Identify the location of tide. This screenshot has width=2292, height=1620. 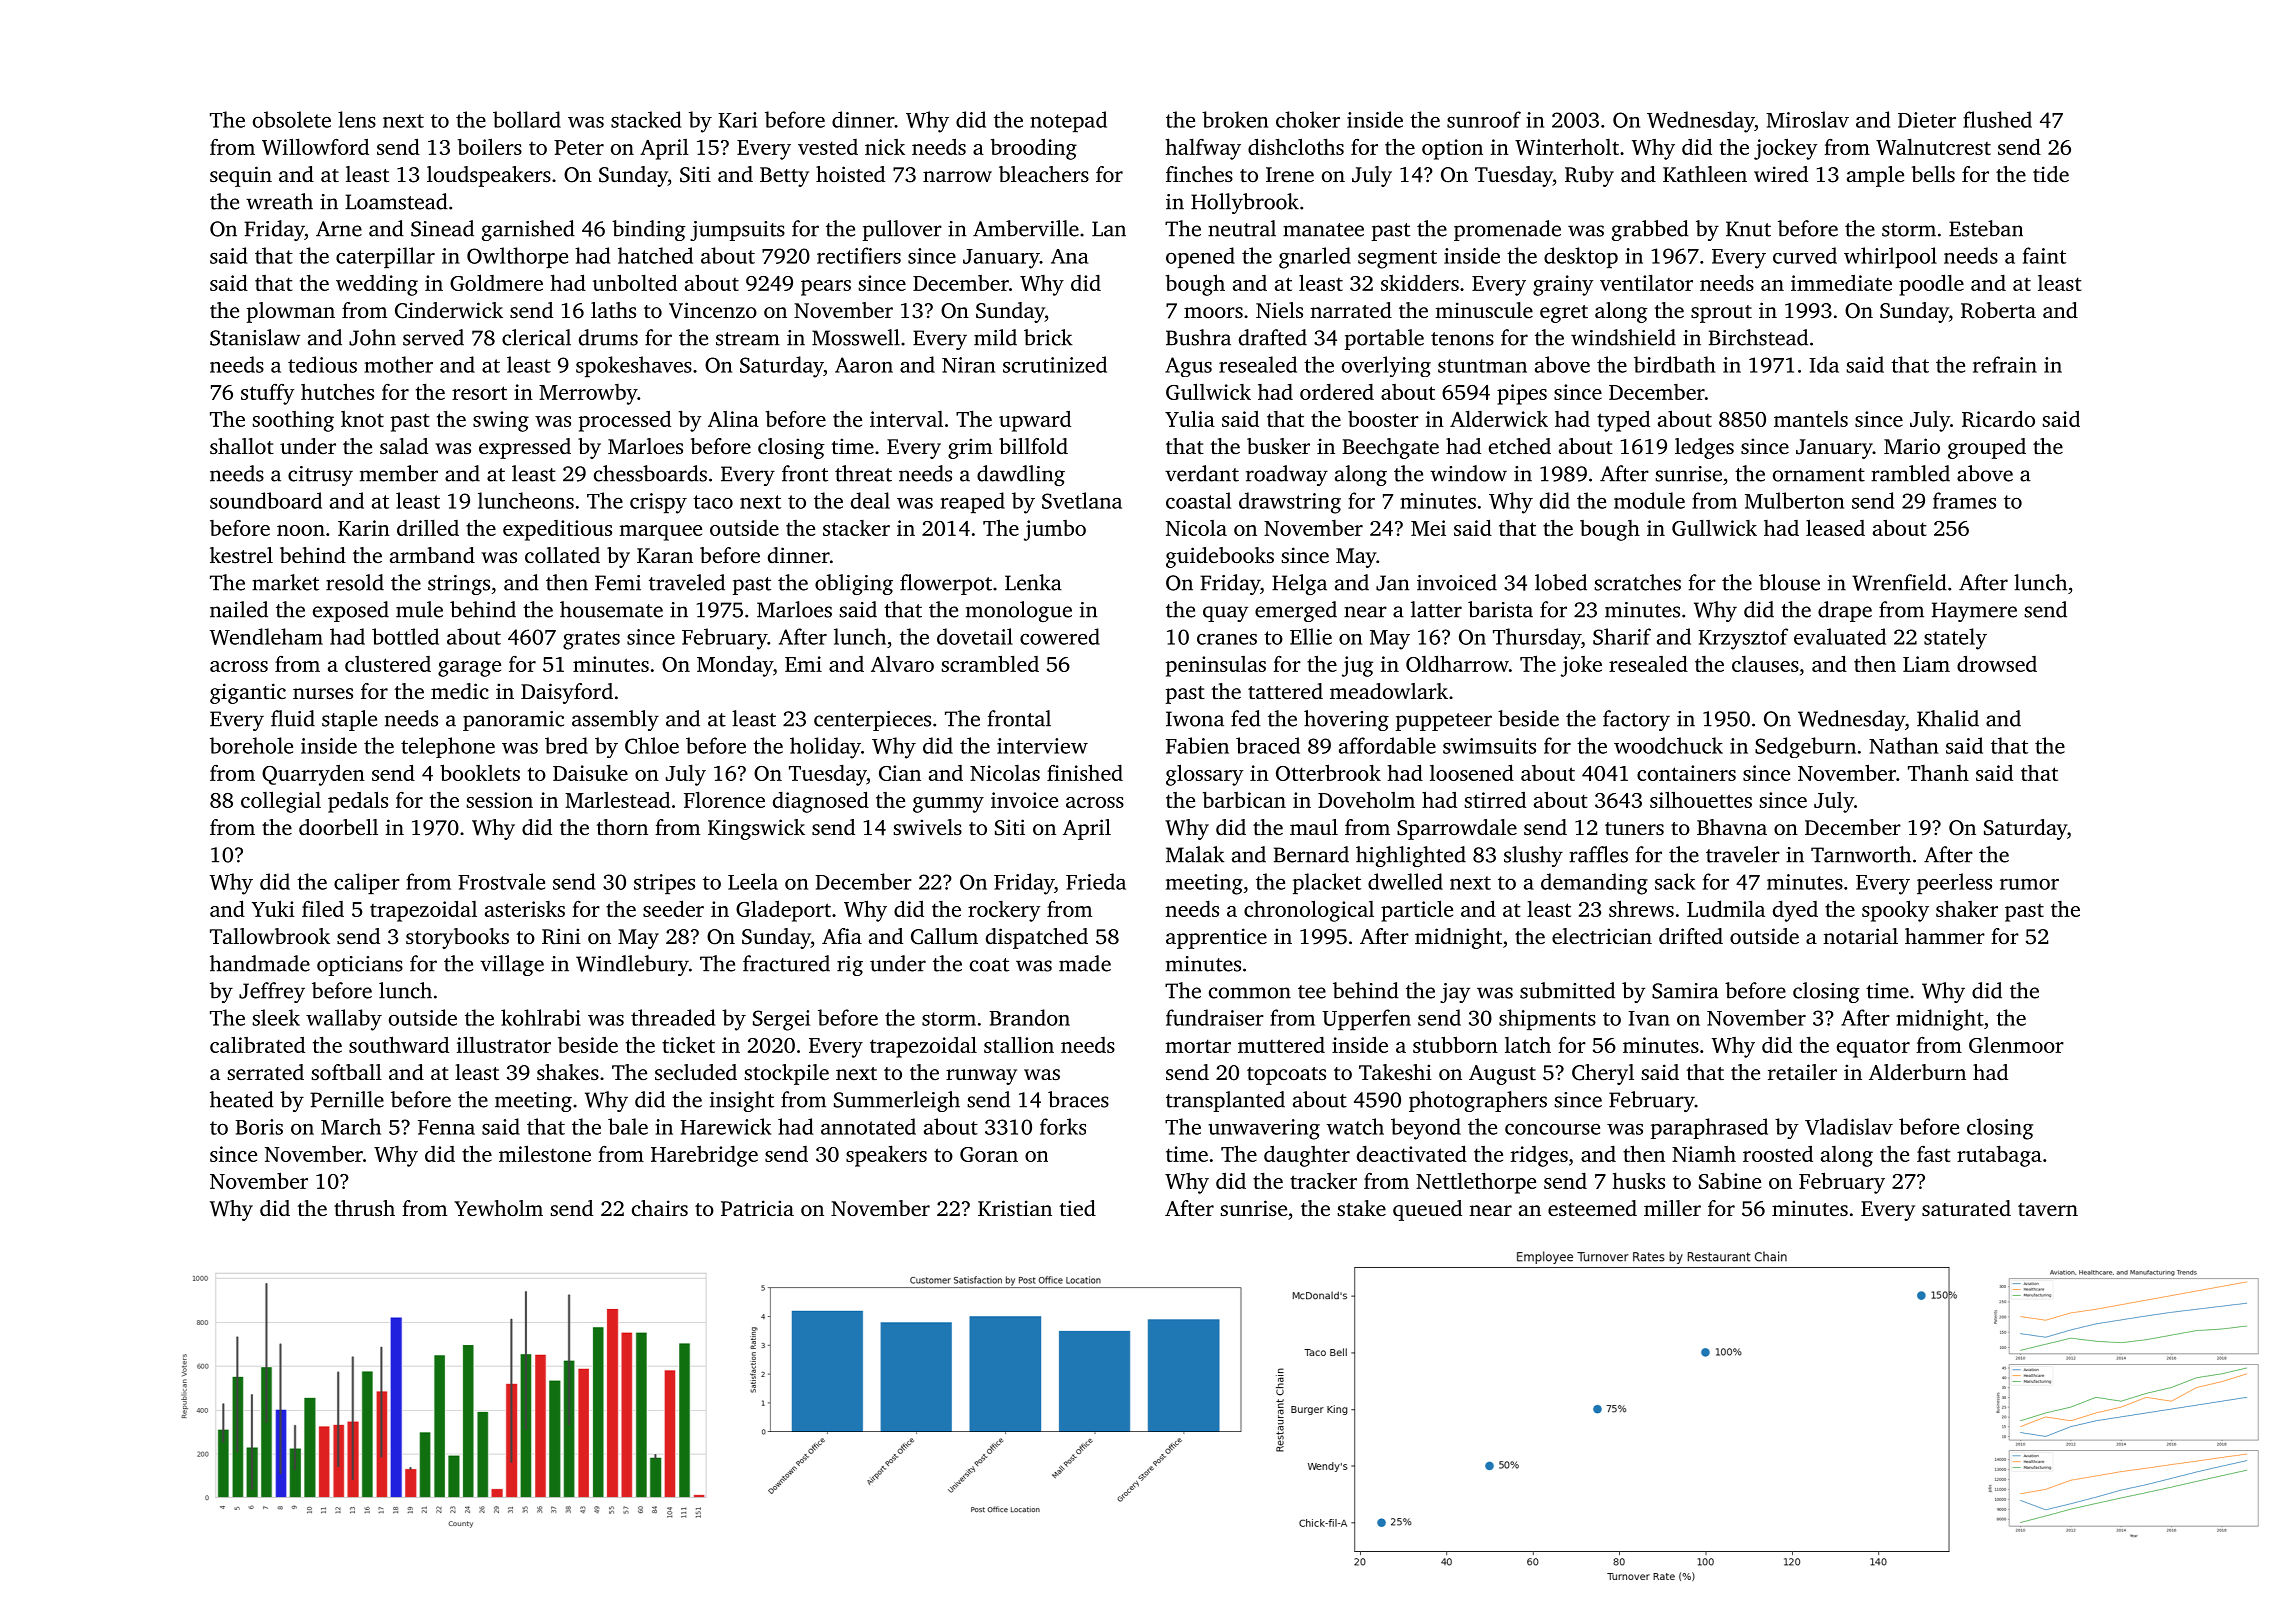
(2051, 174).
